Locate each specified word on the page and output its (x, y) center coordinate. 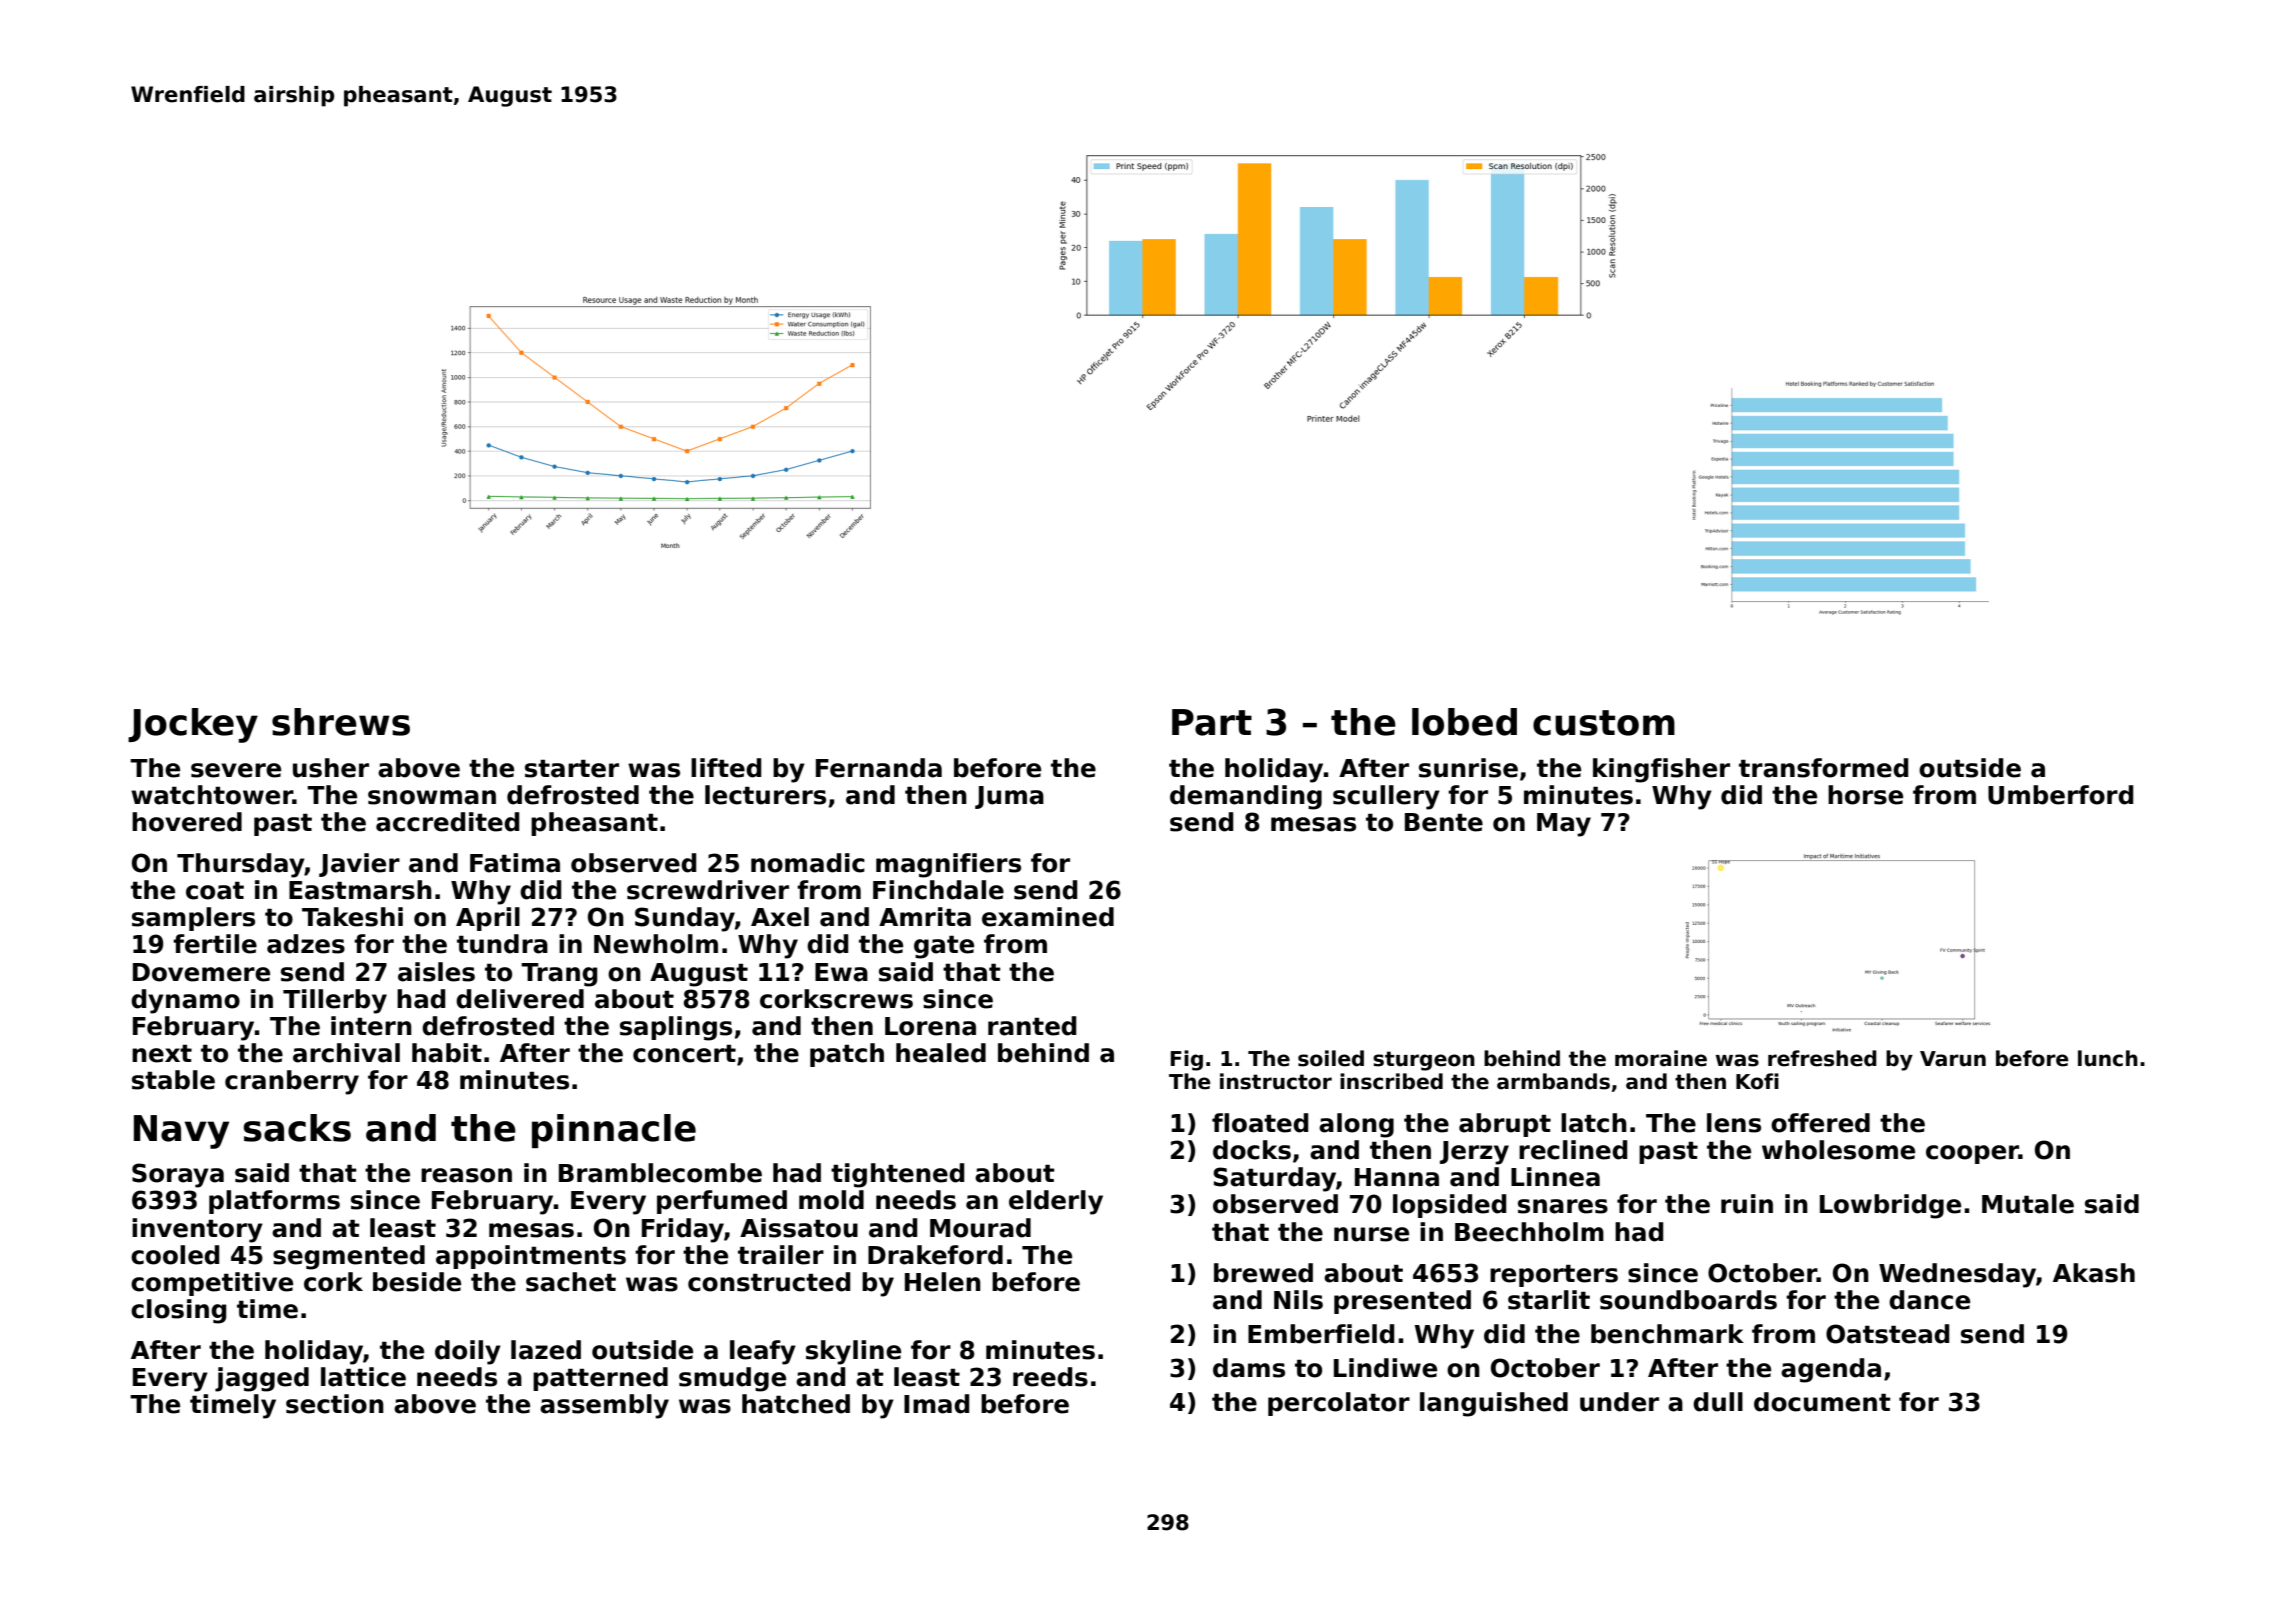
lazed (546, 1350)
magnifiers (948, 865)
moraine (1661, 1058)
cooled (175, 1255)
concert (684, 1053)
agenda (1831, 1370)
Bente (1444, 822)
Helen (943, 1282)
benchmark (1667, 1334)
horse (1865, 795)
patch (847, 1055)
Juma (1009, 797)
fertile (215, 944)
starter (572, 768)
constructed (769, 1282)
